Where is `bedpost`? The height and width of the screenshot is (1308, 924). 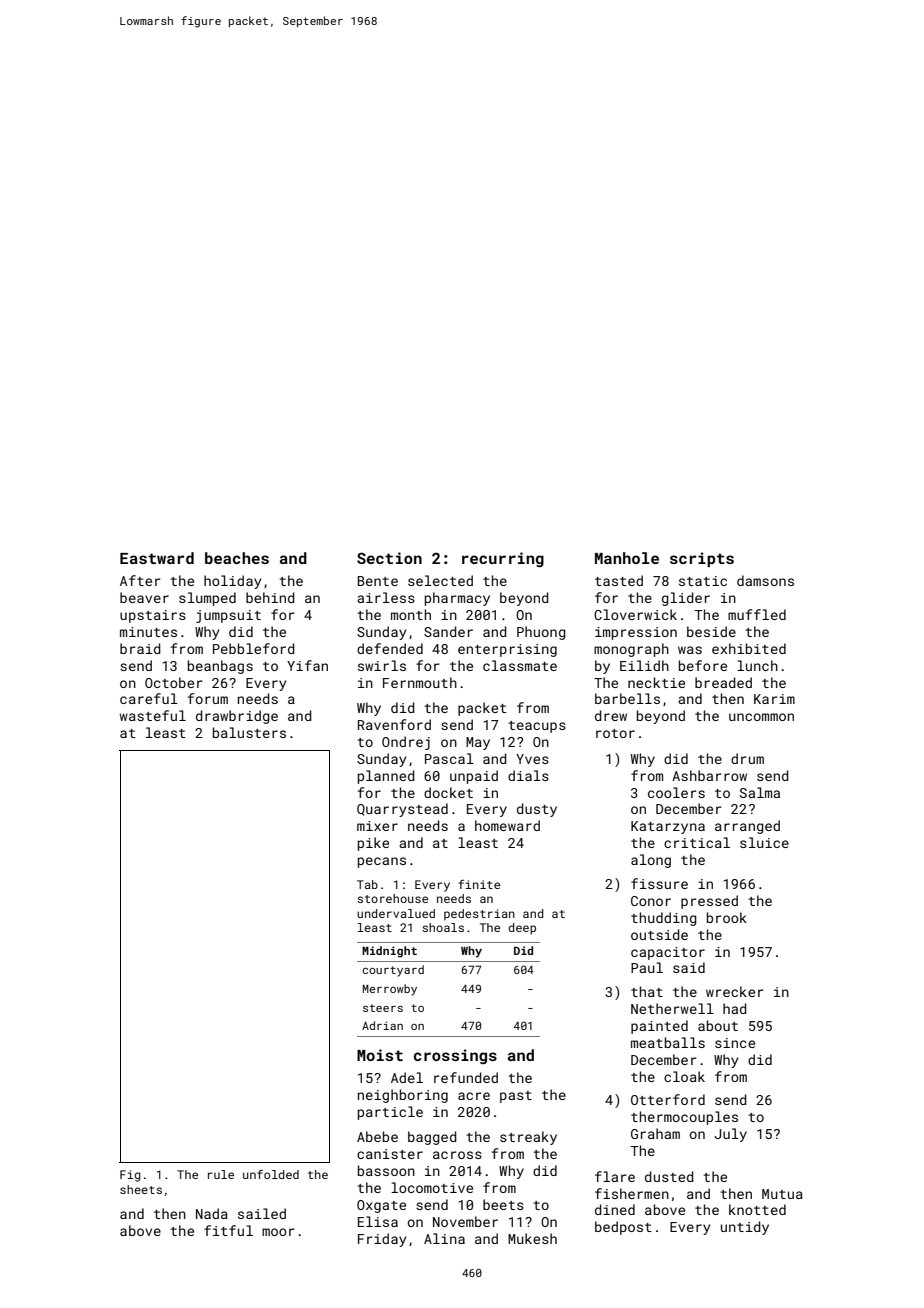
bedpost is located at coordinates (623, 1228).
